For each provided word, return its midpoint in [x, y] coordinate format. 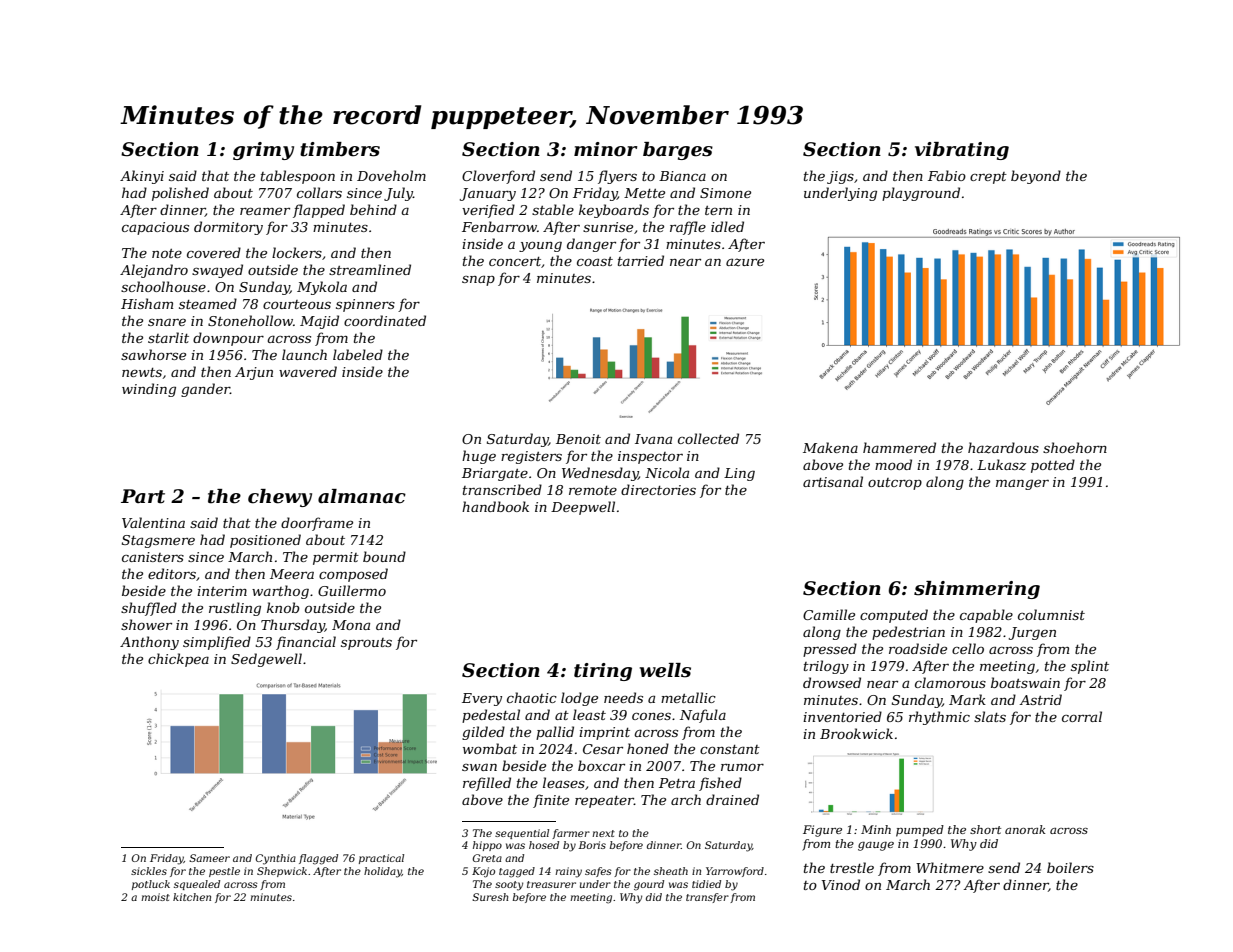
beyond [1036, 177]
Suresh [490, 897]
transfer [707, 898]
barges [678, 151]
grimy [263, 151]
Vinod [841, 884]
